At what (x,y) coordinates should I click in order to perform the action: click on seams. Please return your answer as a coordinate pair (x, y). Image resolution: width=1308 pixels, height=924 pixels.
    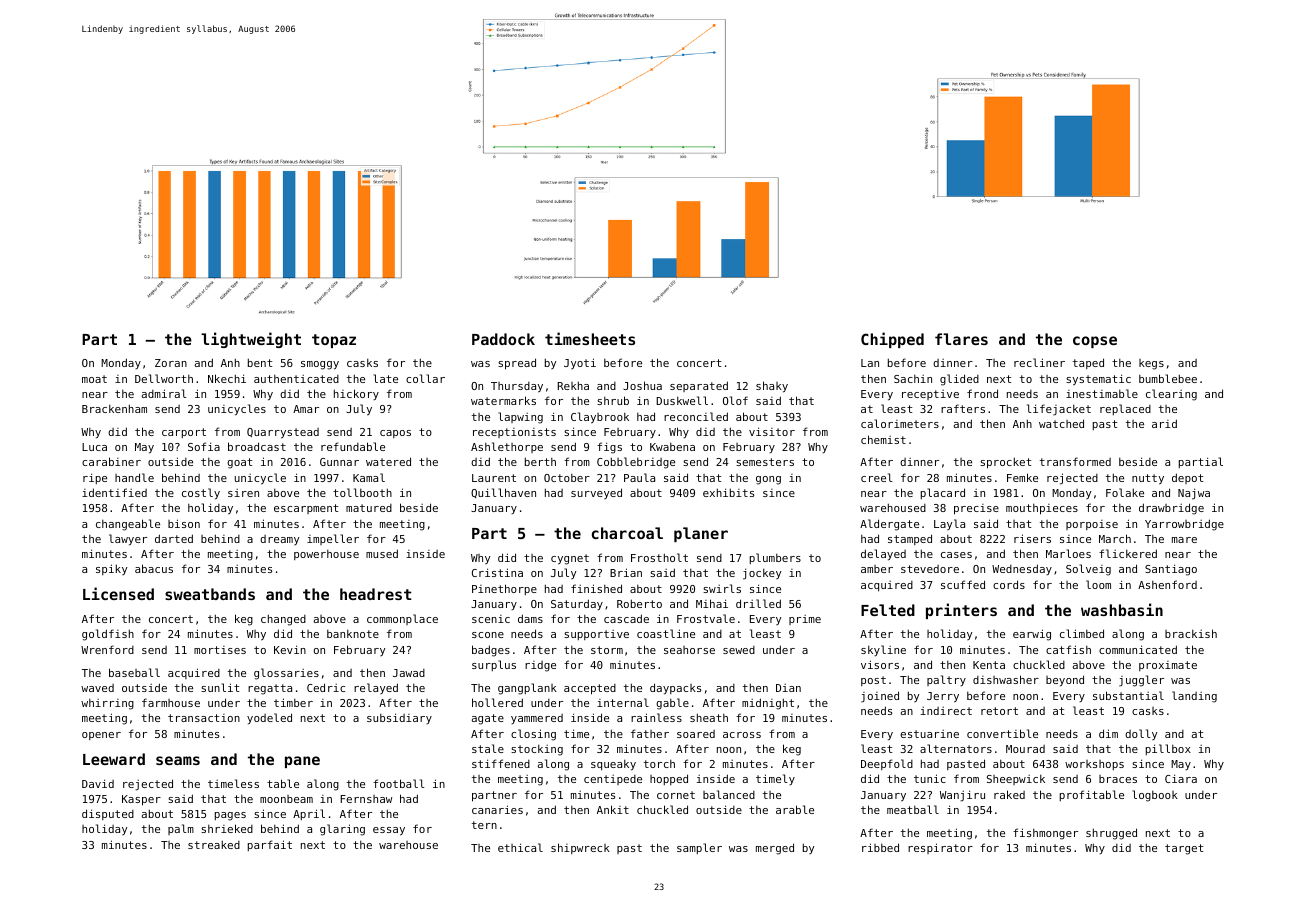
    Looking at the image, I should click on (178, 760).
